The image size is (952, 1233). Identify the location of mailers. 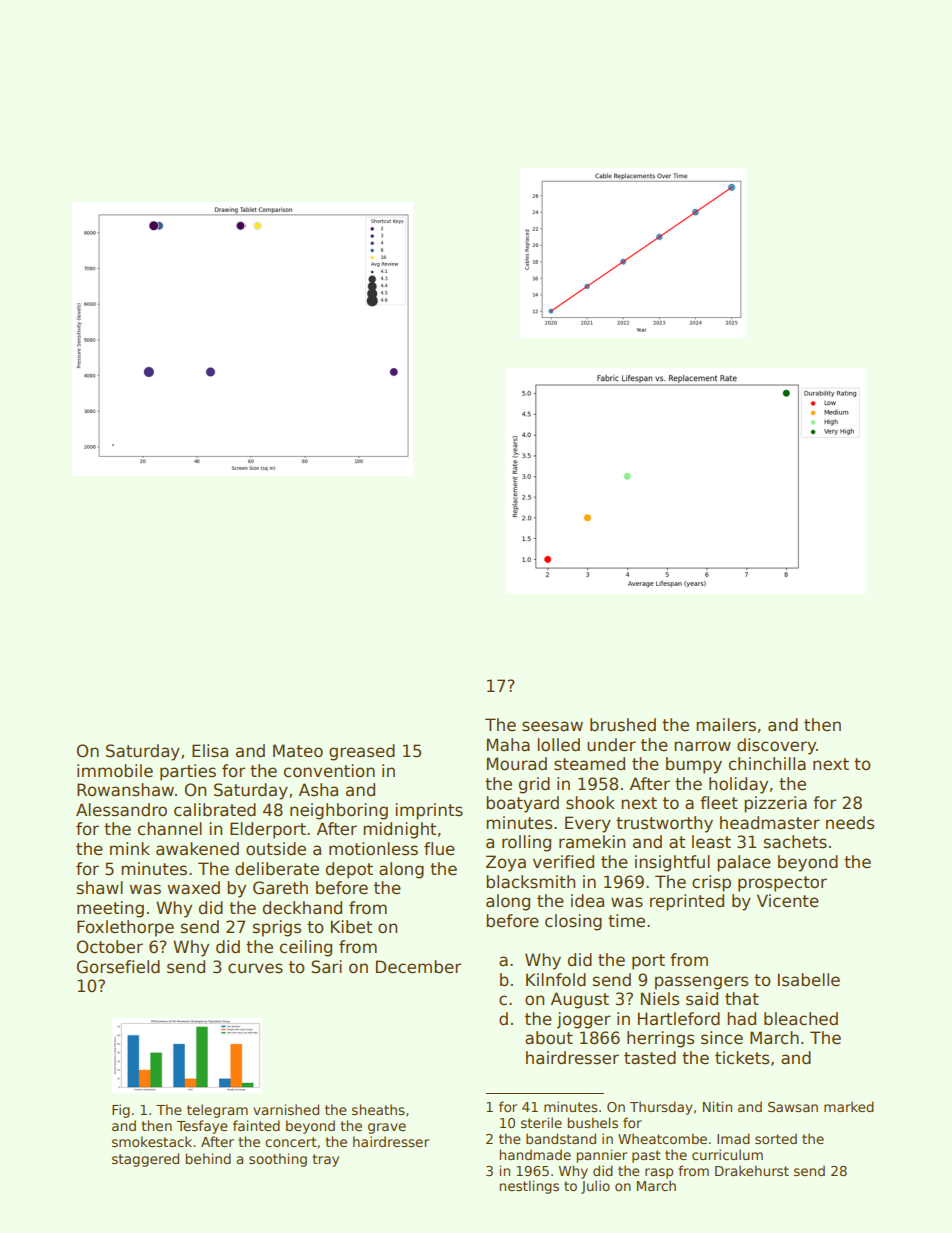
(726, 725).
